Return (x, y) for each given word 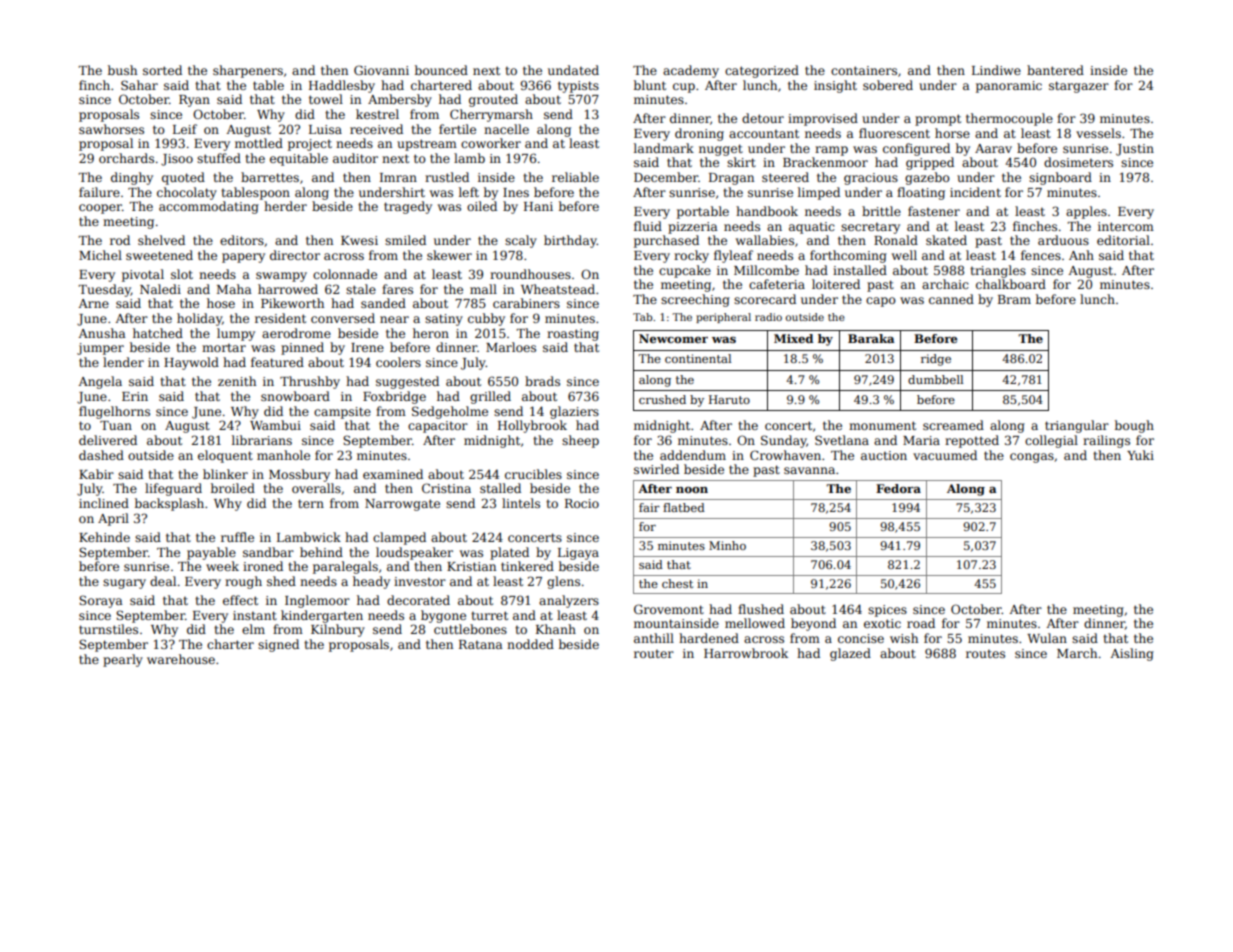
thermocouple (1009, 119)
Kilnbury (338, 630)
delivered (108, 440)
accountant (764, 133)
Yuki (1140, 455)
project (310, 145)
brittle (881, 211)
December (666, 177)
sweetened (159, 255)
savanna (809, 470)
